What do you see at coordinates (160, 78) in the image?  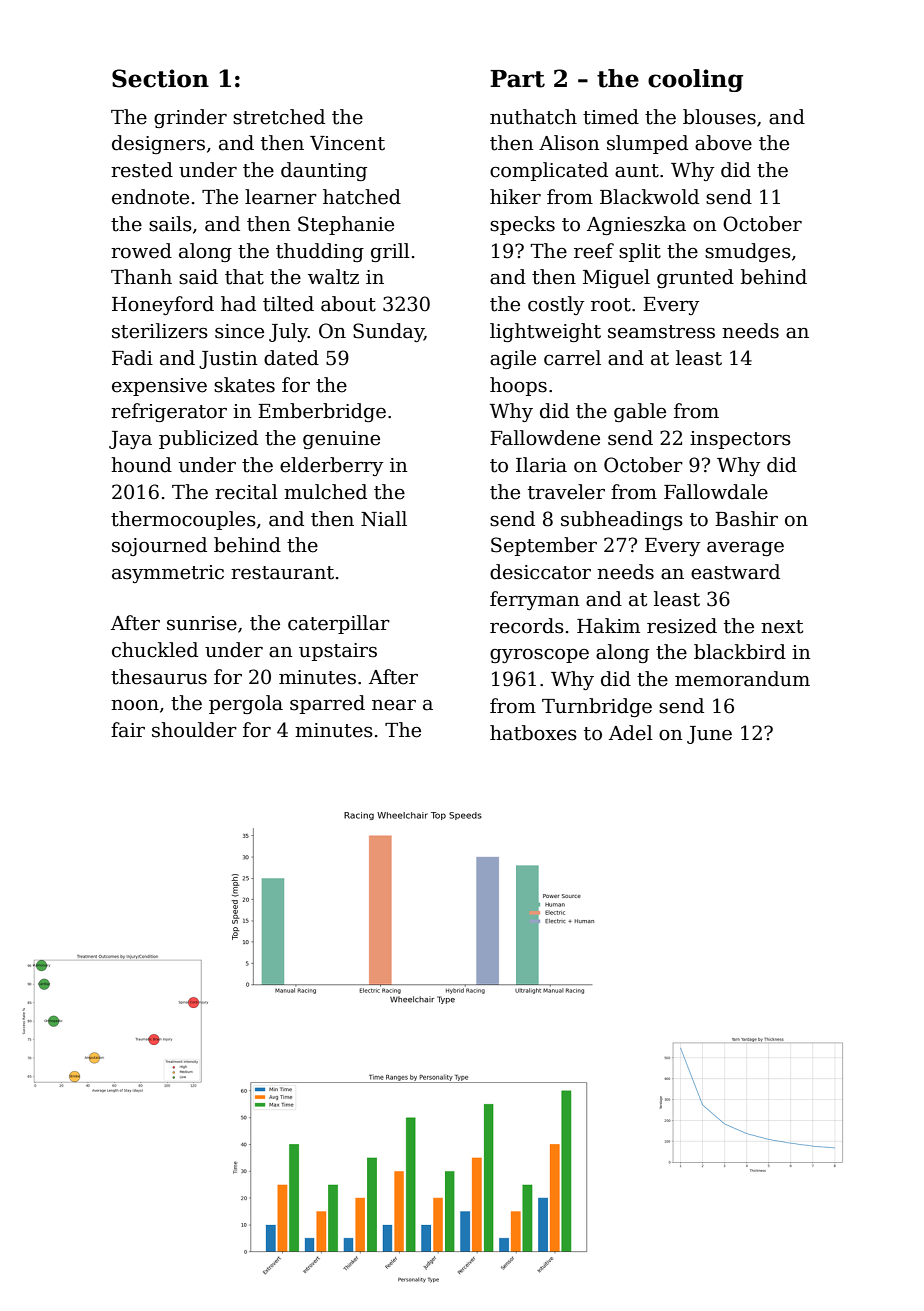 I see `Section` at bounding box center [160, 78].
